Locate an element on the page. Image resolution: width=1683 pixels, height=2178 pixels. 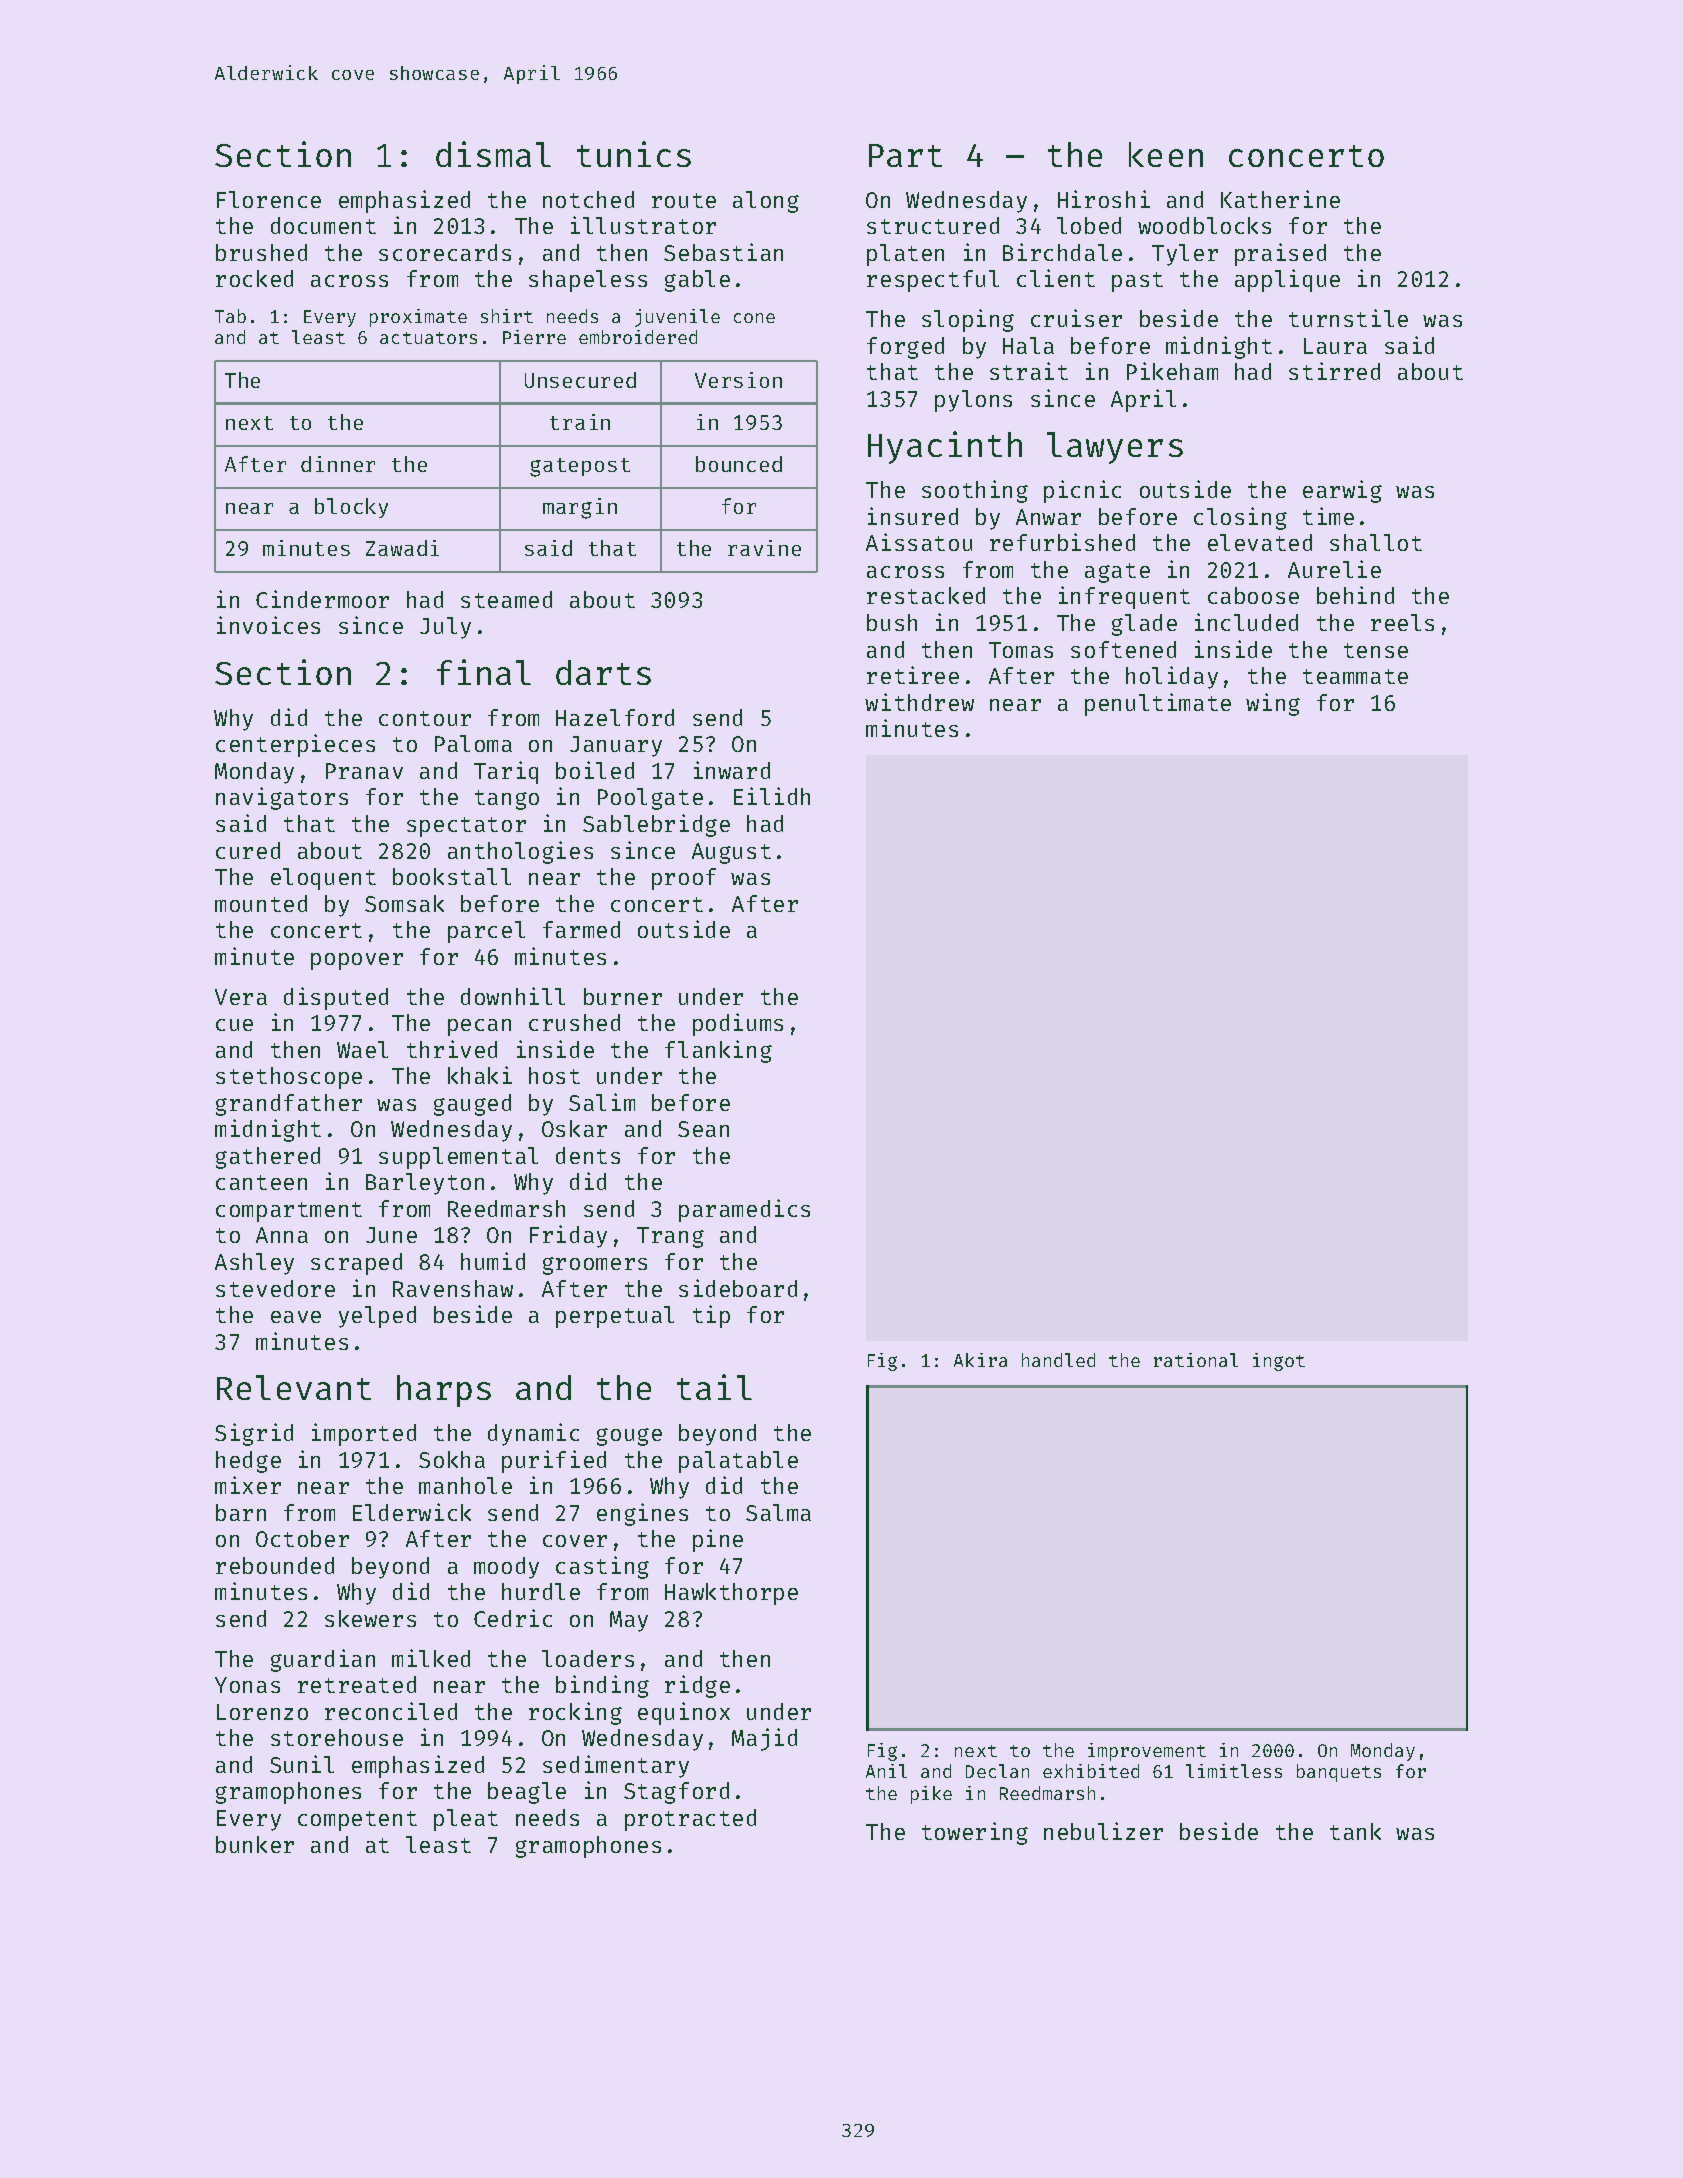
stethoscope is located at coordinates (289, 1078).
